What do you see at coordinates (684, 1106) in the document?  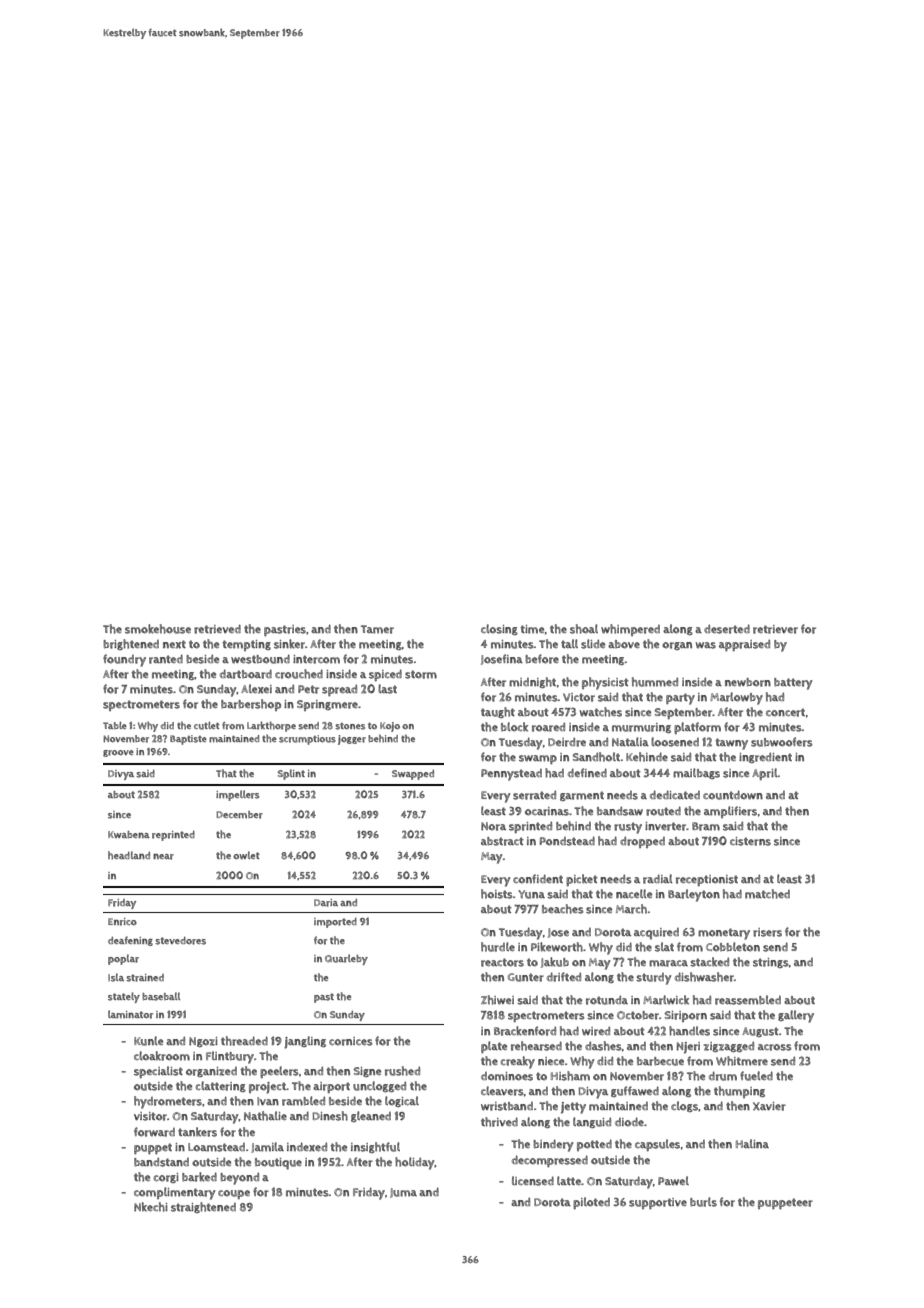 I see `clogs` at bounding box center [684, 1106].
